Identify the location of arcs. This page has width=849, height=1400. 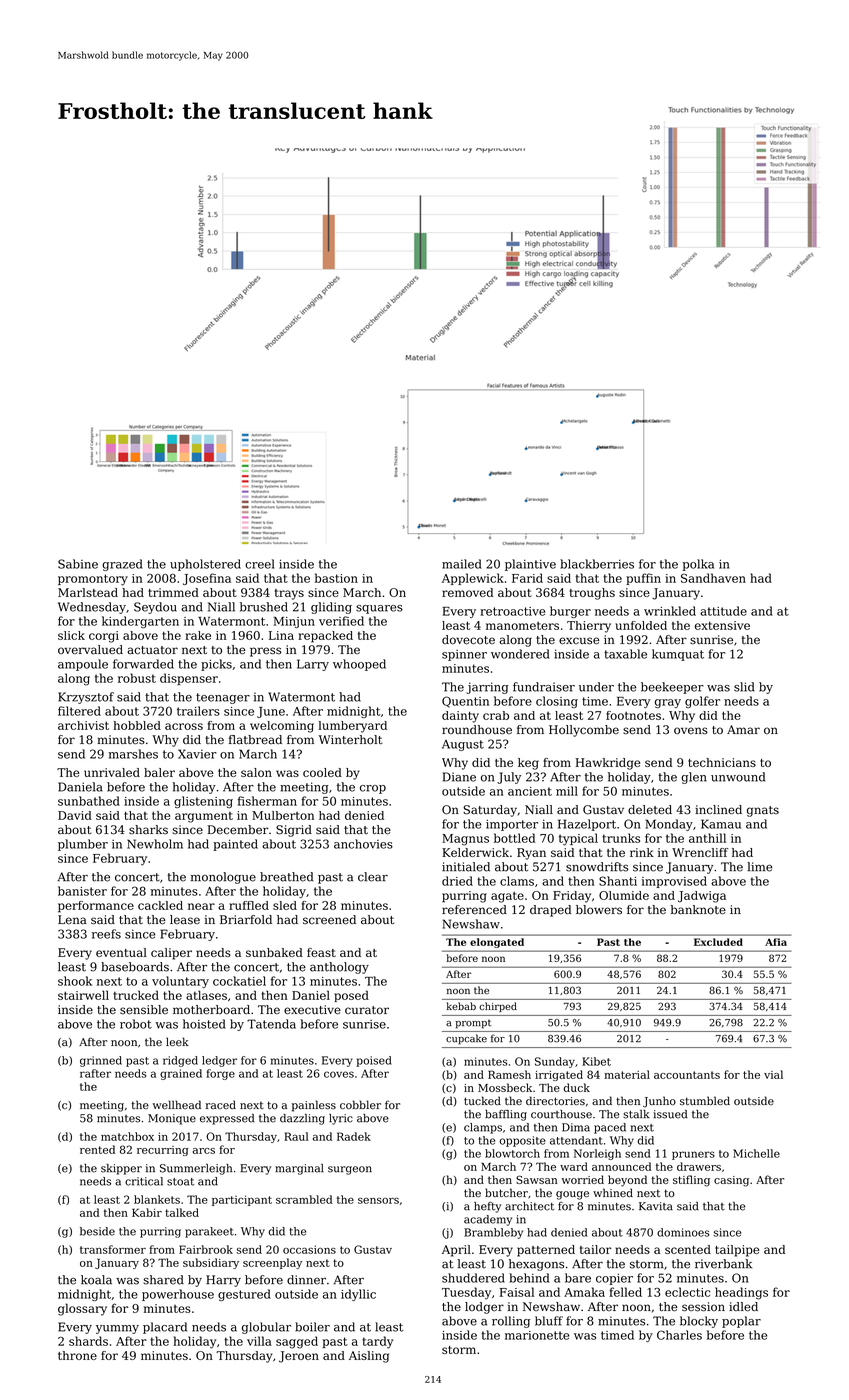
(204, 1151).
